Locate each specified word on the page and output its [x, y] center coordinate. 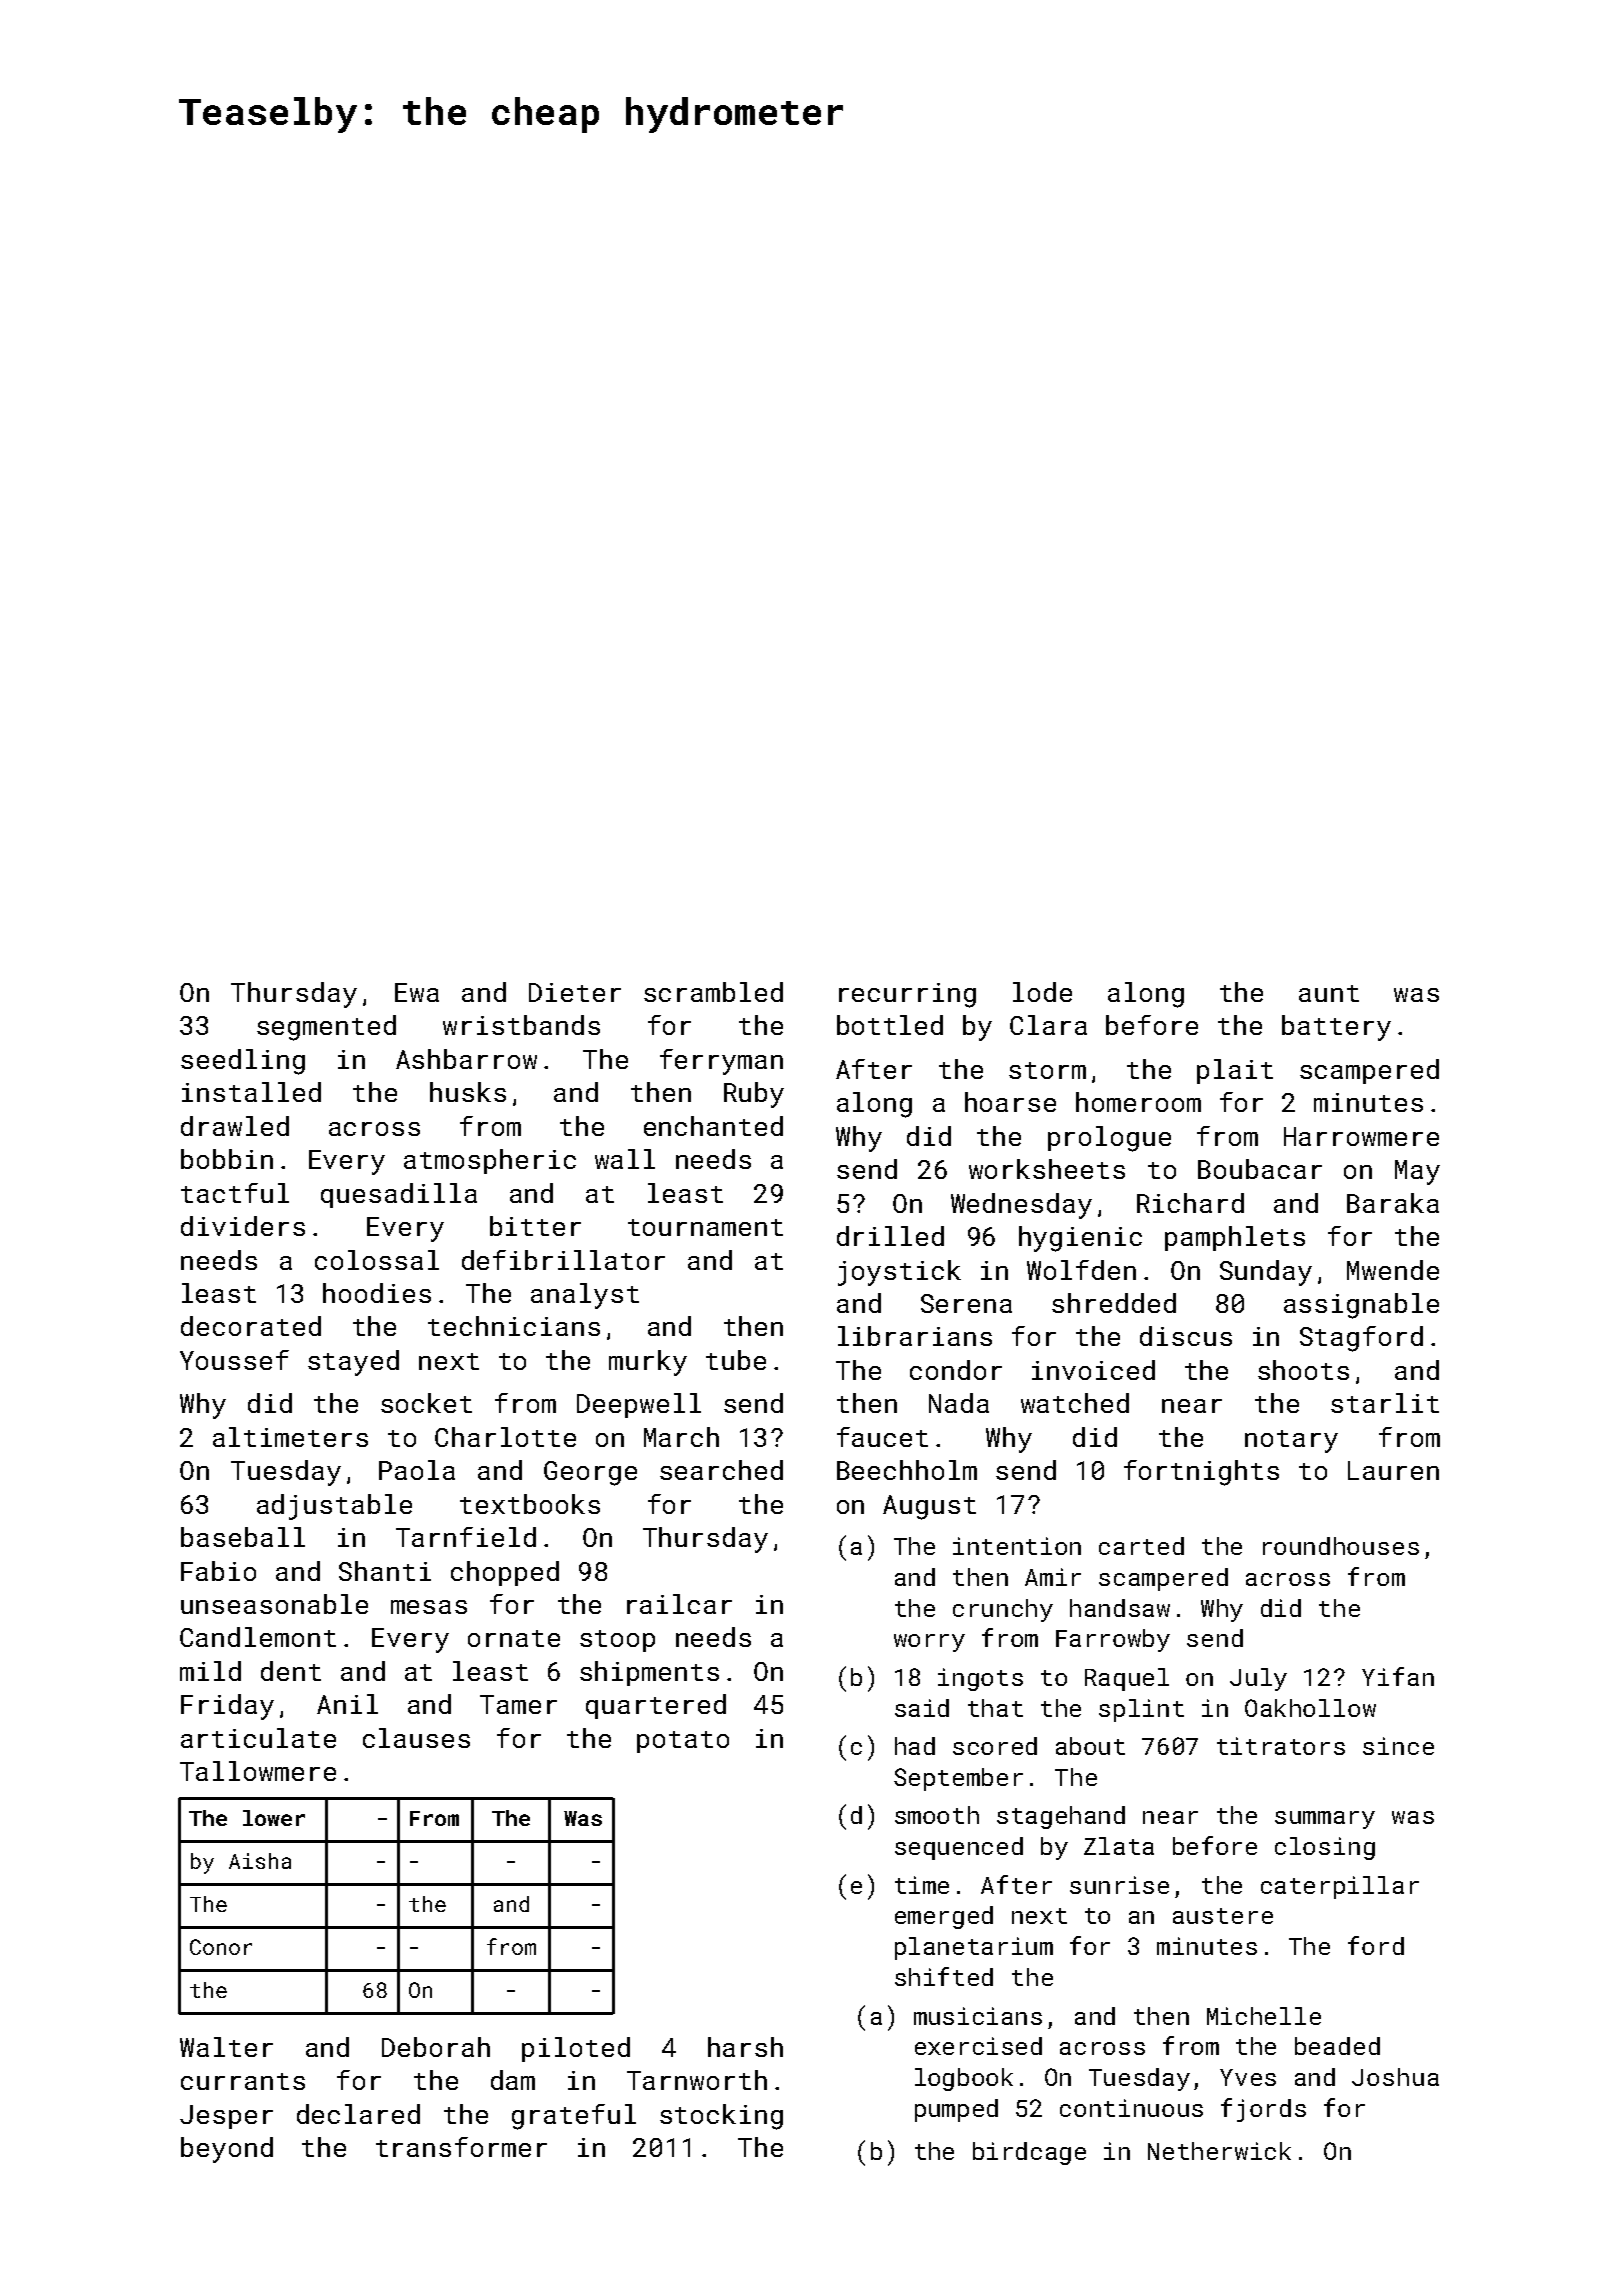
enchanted [713, 1126]
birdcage [1029, 2153]
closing [1325, 1848]
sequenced [959, 1848]
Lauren [1393, 1470]
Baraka [1393, 1203]
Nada [959, 1403]
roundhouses [1341, 1546]
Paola [417, 1470]
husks [468, 1092]
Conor [221, 1947]
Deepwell [639, 1405]
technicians [514, 1326]
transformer [461, 2147]
